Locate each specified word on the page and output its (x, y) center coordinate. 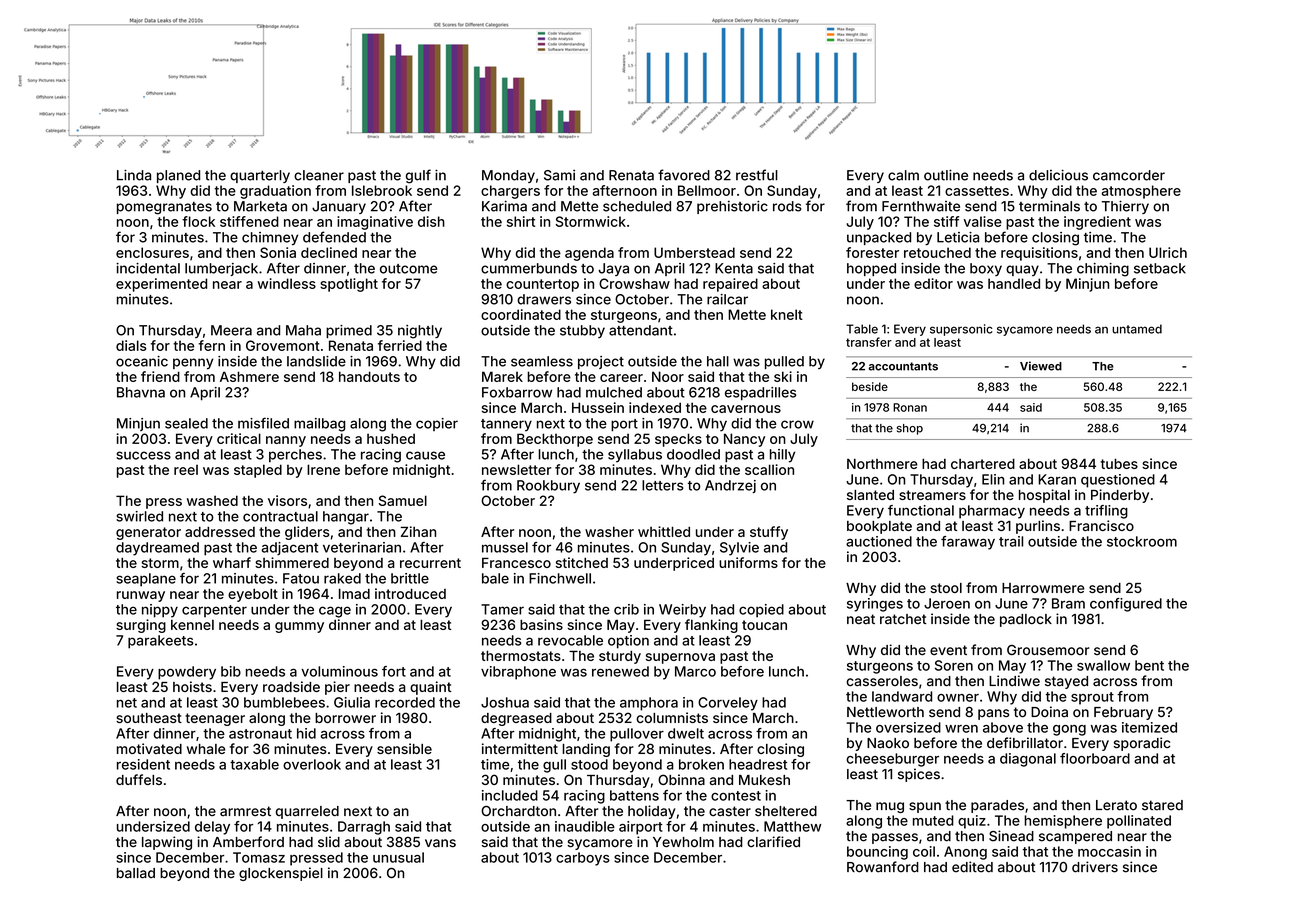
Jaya (613, 269)
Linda (134, 175)
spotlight (349, 285)
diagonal (1028, 760)
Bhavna (141, 392)
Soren (954, 665)
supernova (680, 658)
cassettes (977, 191)
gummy (299, 627)
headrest (758, 764)
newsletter (516, 469)
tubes (1119, 463)
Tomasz (259, 857)
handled (1014, 283)
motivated (149, 748)
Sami (559, 175)
